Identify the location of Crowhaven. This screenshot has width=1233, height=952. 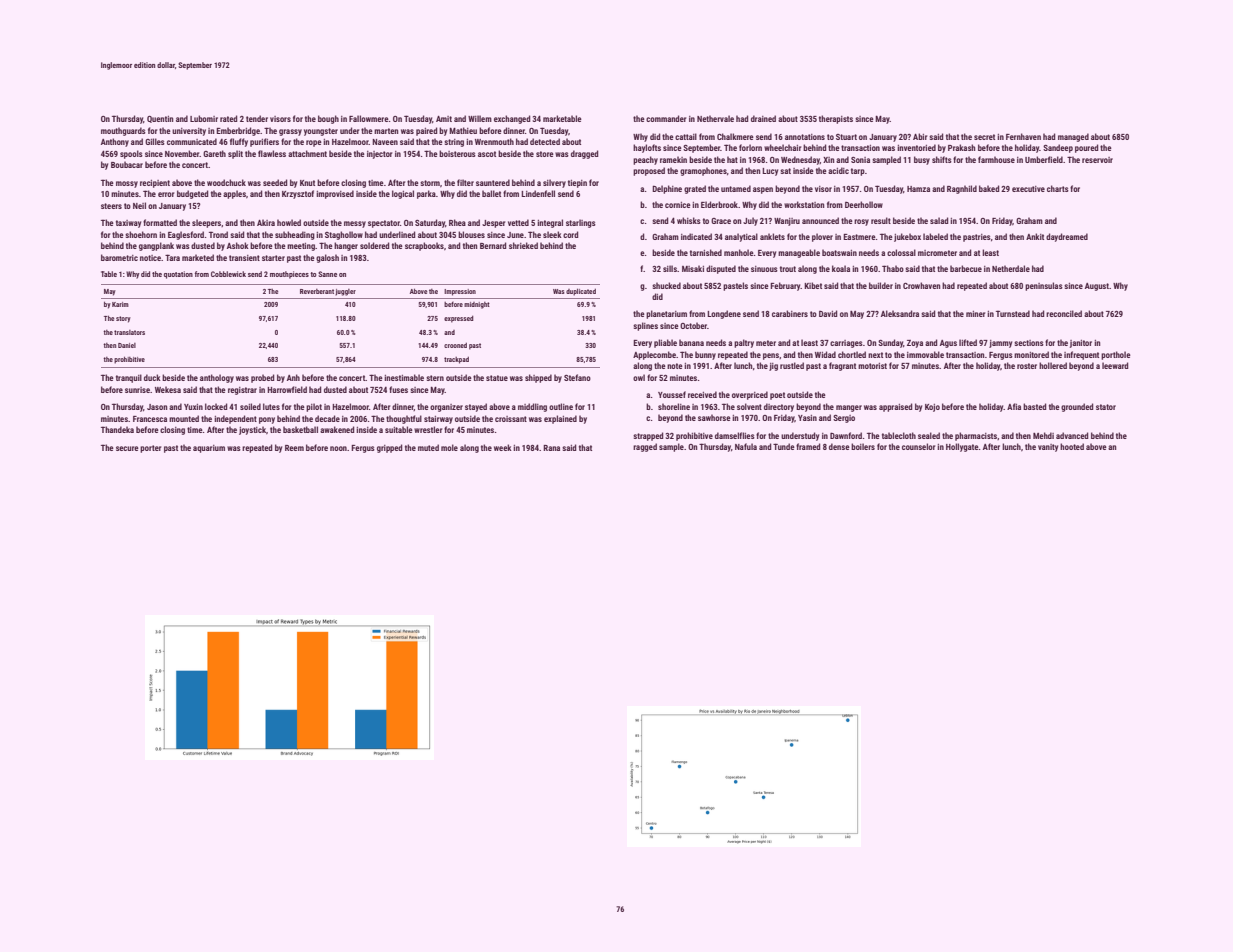
(921, 285).
